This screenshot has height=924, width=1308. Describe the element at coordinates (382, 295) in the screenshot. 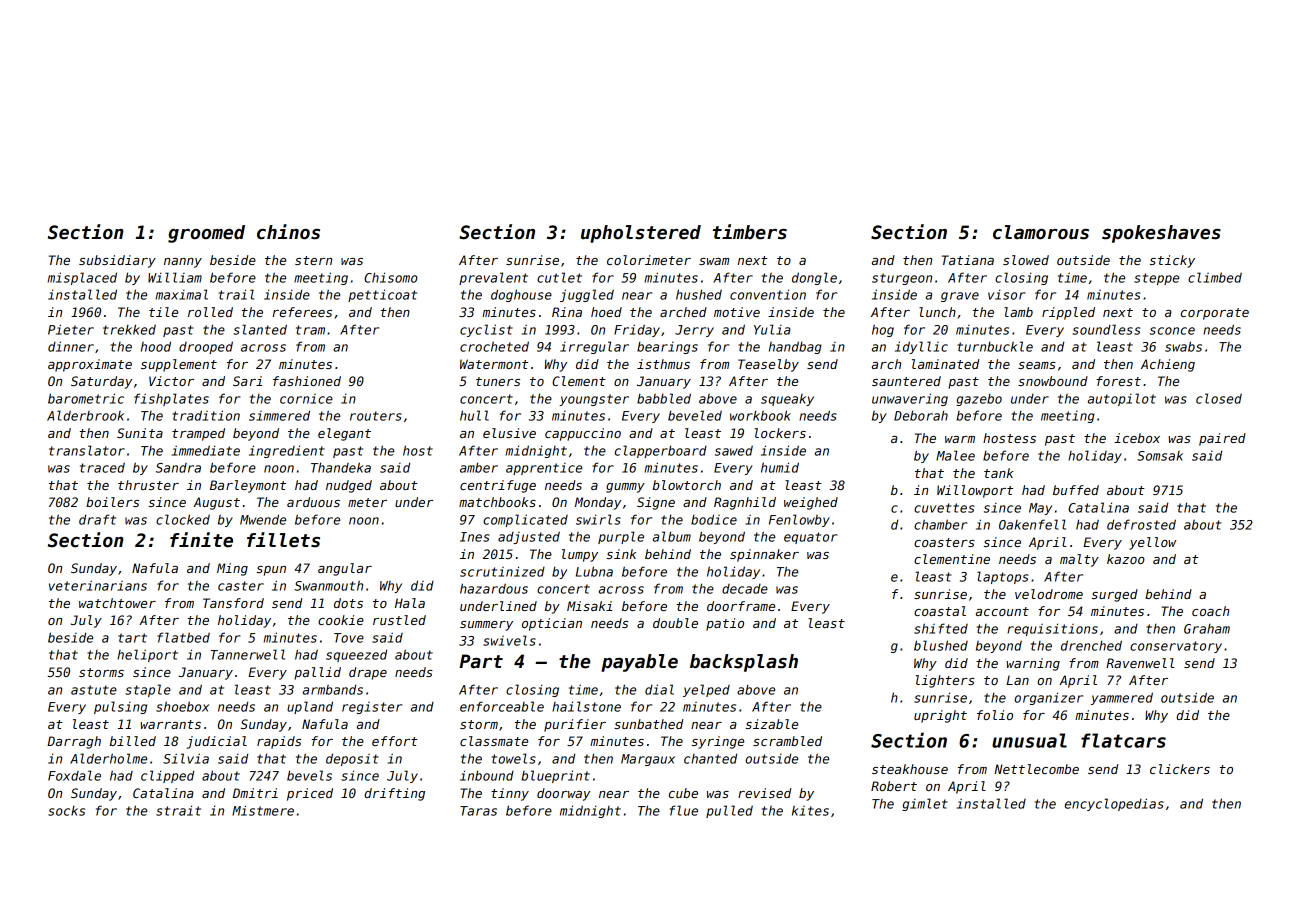

I see `petticoat` at that location.
